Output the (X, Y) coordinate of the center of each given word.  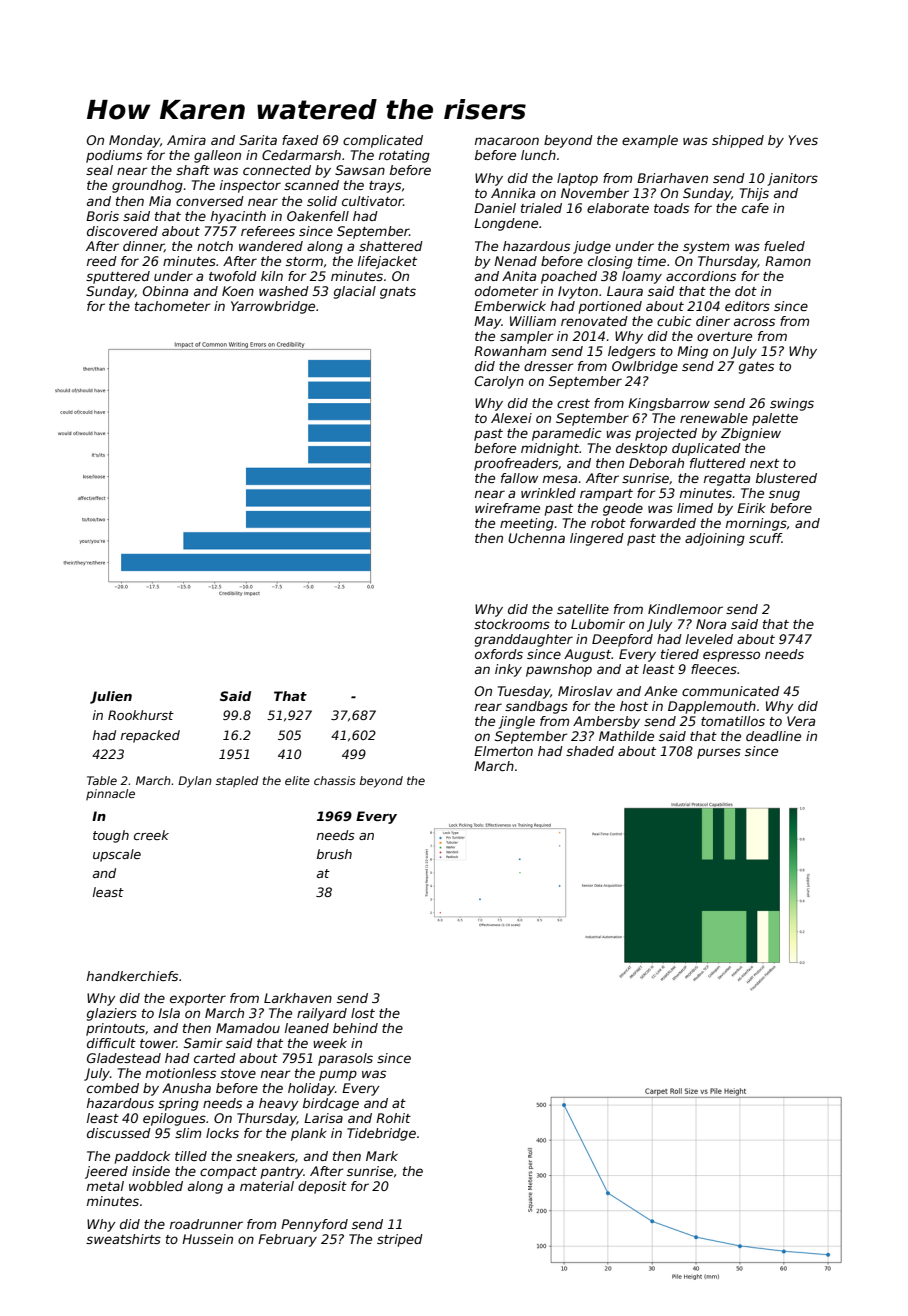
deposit (322, 1187)
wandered (271, 246)
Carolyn (499, 382)
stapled (237, 782)
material (267, 1186)
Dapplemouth (712, 707)
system (706, 248)
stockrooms (512, 624)
